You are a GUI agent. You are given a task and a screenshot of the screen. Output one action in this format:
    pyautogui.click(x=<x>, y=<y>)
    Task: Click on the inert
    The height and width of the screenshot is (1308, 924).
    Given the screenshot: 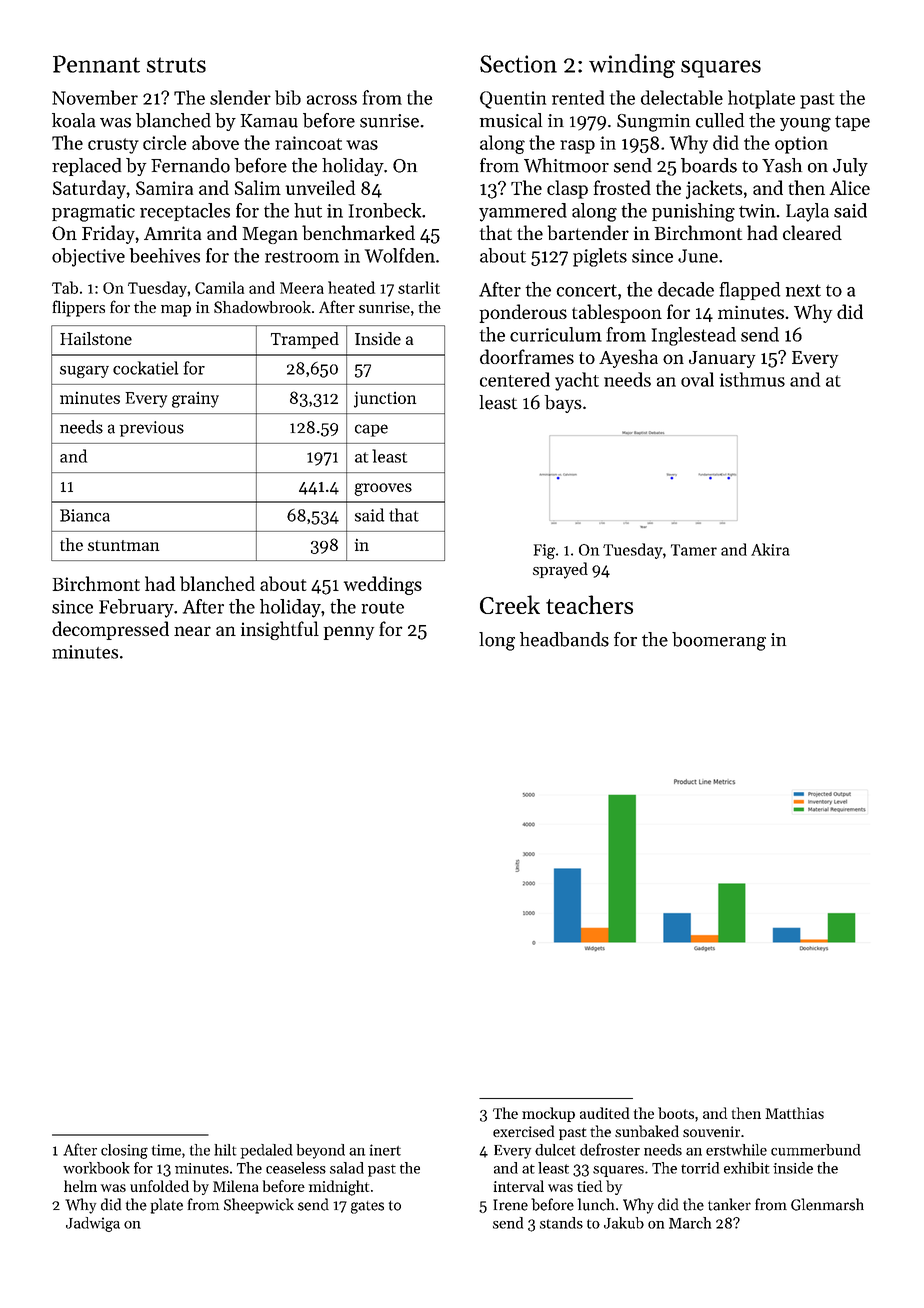 What is the action you would take?
    pyautogui.click(x=385, y=1150)
